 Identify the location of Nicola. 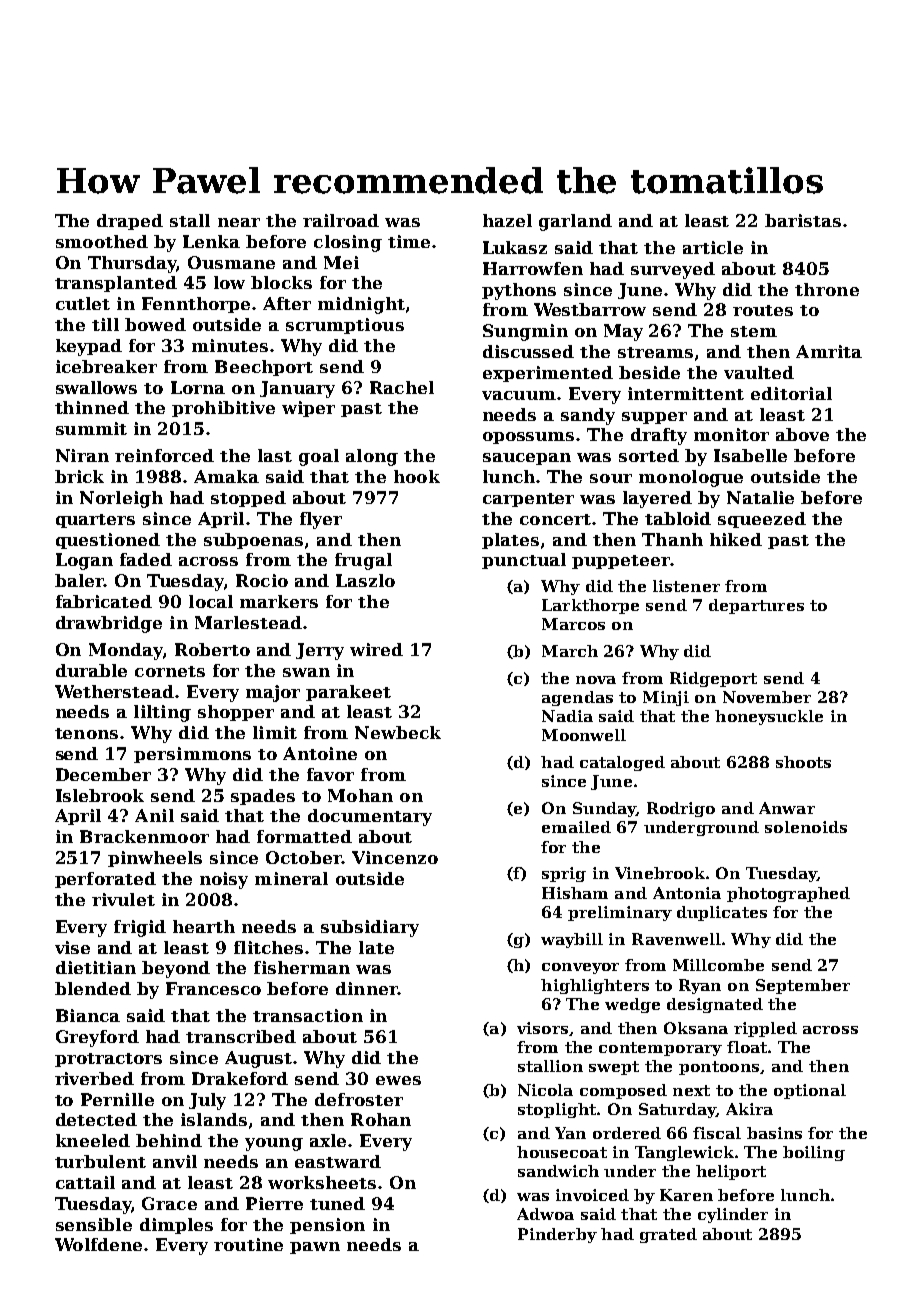
(545, 1090).
